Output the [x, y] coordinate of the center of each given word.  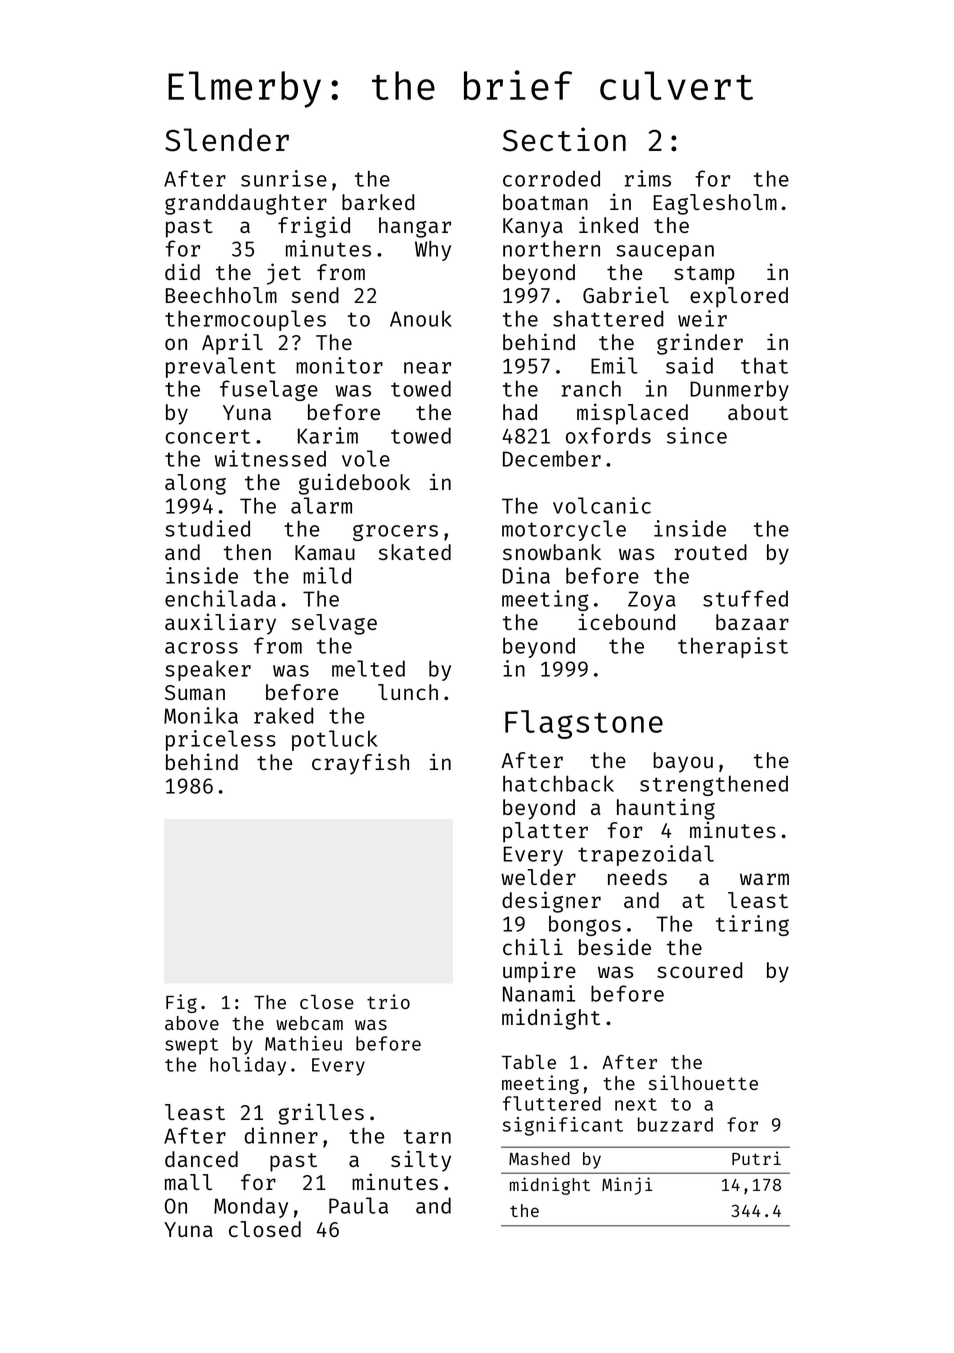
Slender [227, 140]
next [636, 1104]
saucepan [665, 253]
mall [188, 1182]
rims [648, 178]
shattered [608, 318]
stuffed [745, 598]
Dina [526, 575]
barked [378, 202]
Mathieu [303, 1043]
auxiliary [220, 624]
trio [388, 1001]
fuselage [269, 390]
